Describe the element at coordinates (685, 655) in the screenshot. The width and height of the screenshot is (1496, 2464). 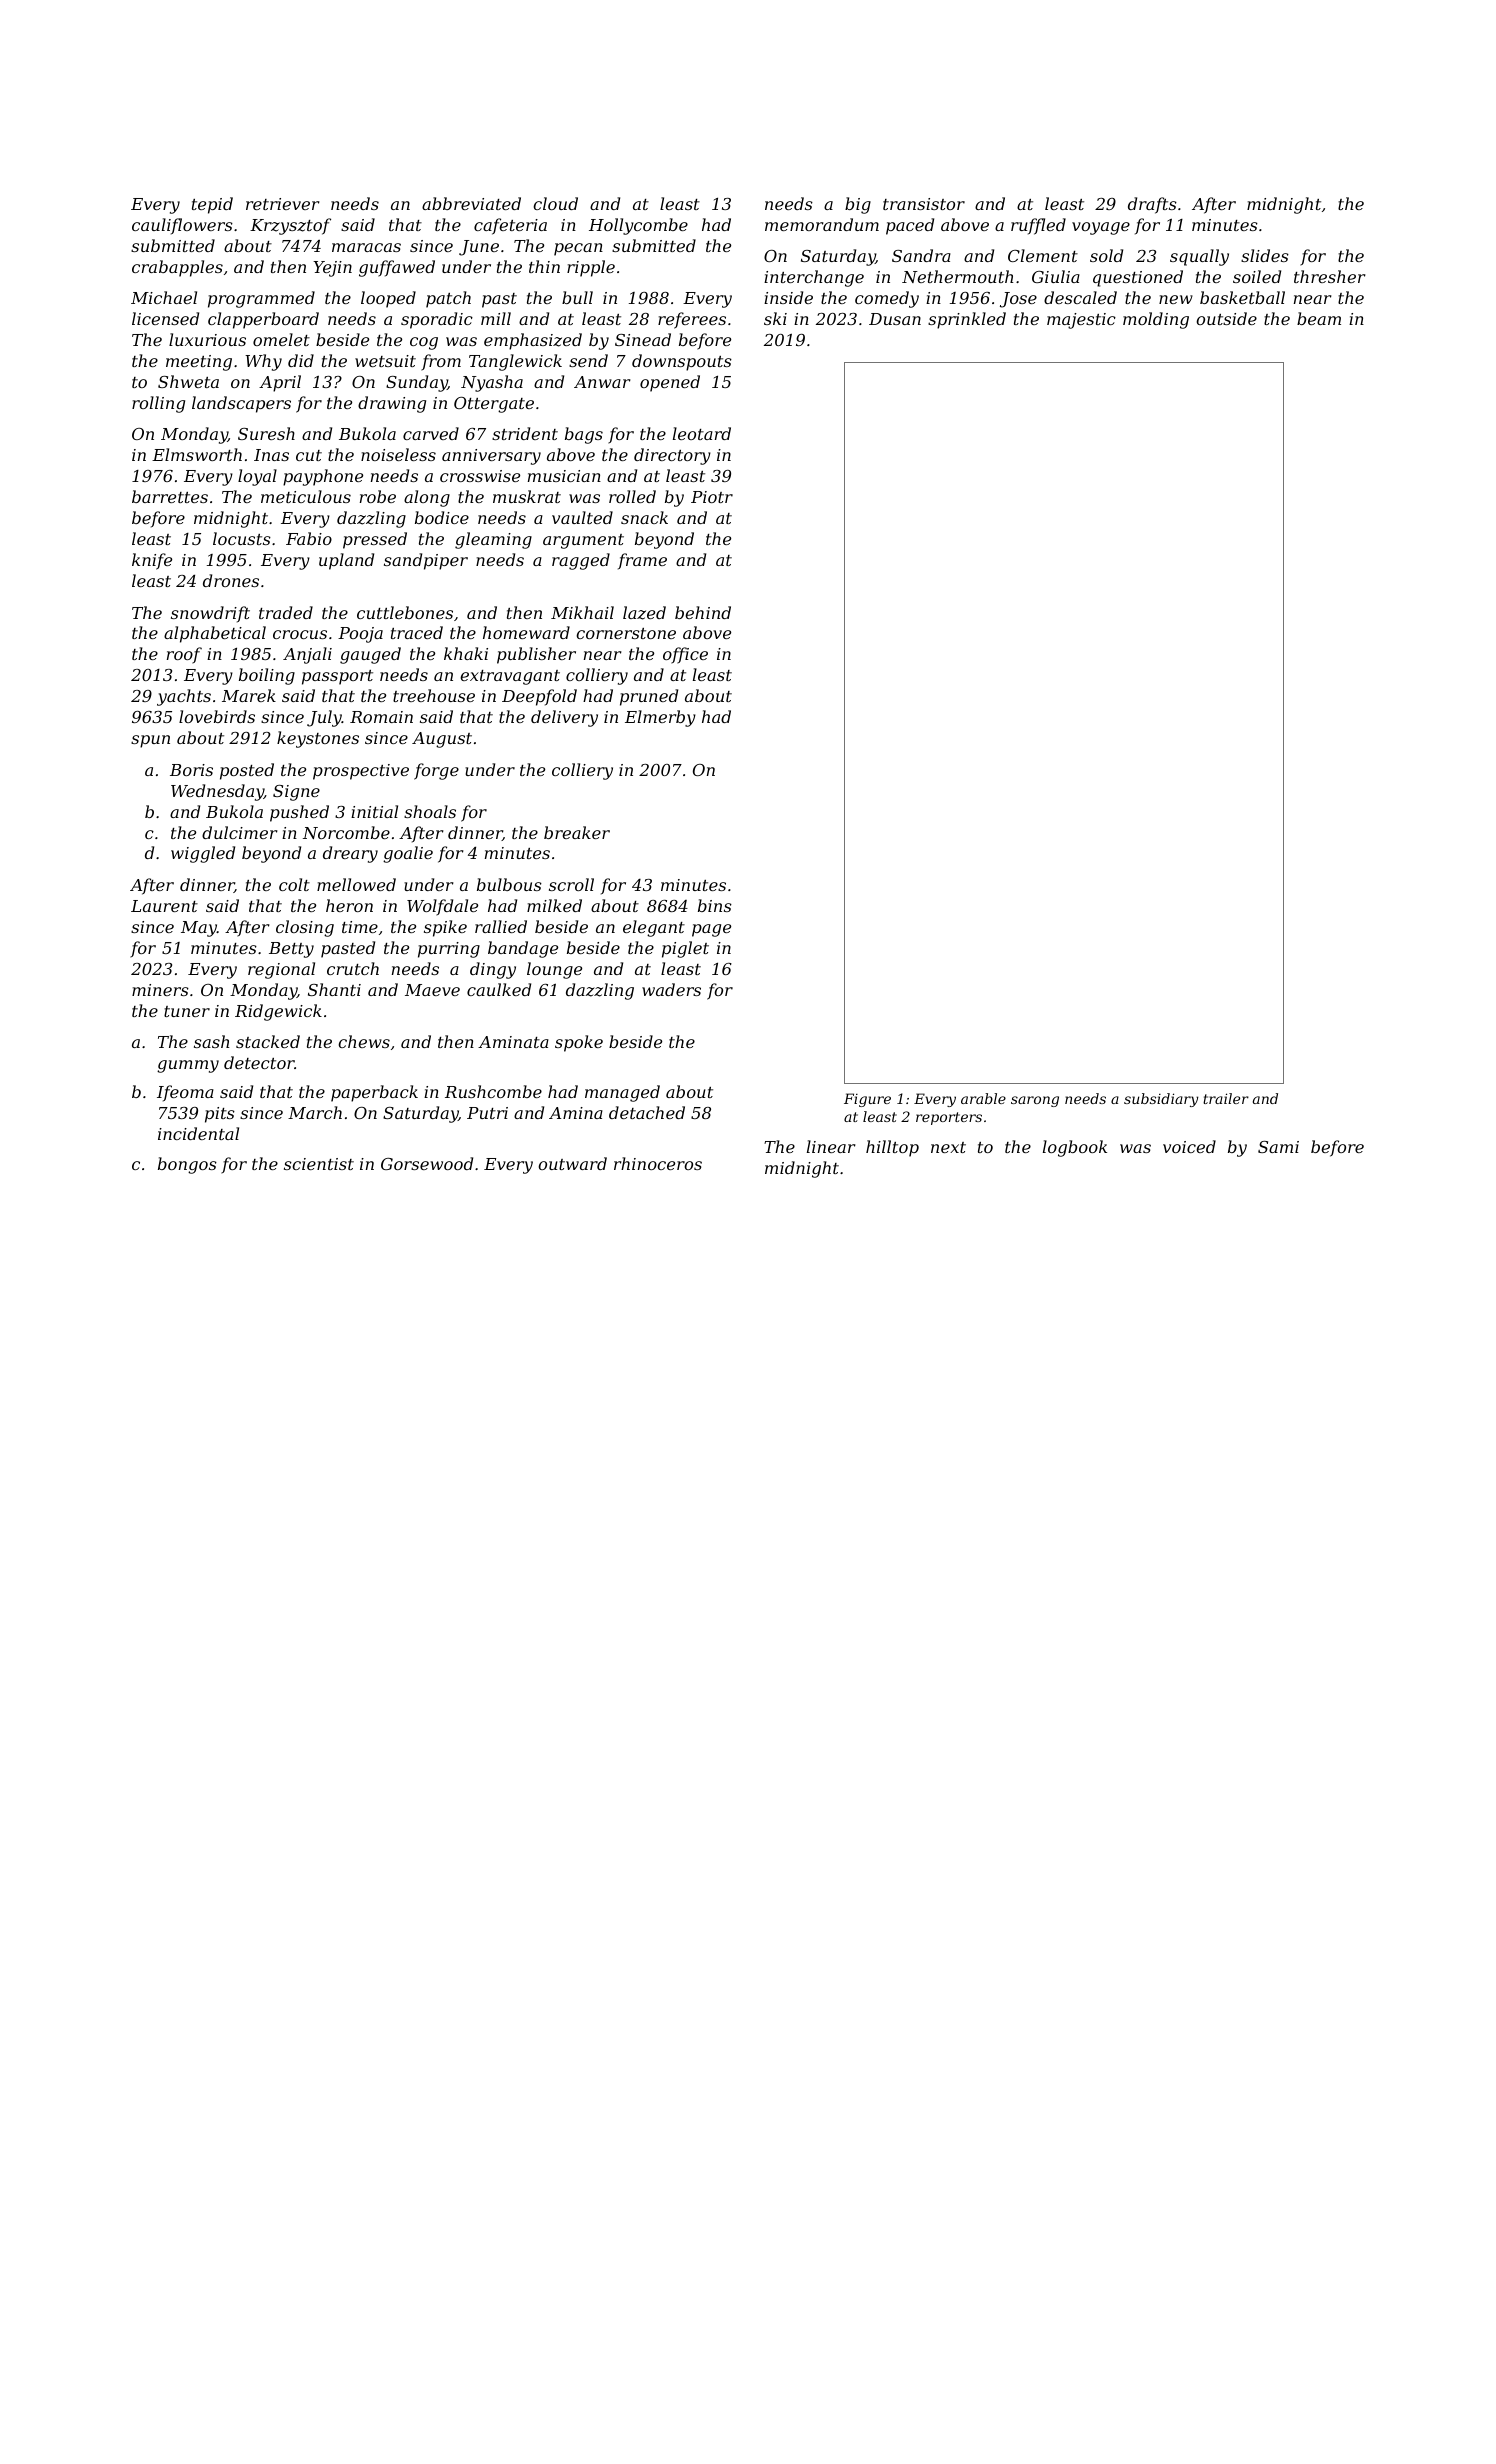
I see `office` at that location.
